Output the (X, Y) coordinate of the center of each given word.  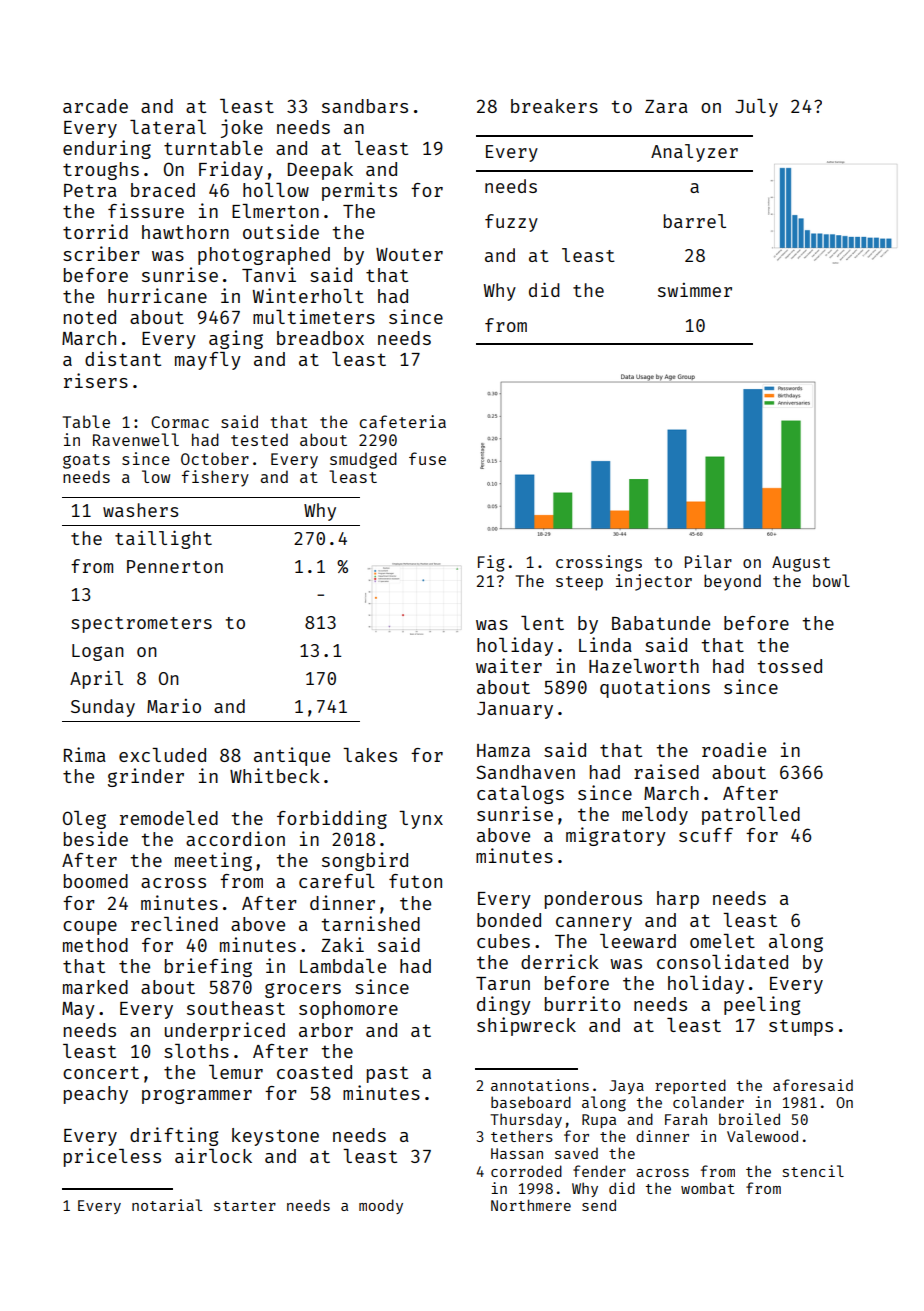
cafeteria (403, 421)
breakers (554, 106)
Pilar (708, 561)
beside (96, 838)
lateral (168, 127)
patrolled (751, 816)
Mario (174, 706)
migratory (616, 836)
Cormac (180, 422)
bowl (831, 580)
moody (381, 1206)
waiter (509, 665)
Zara (666, 106)
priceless (112, 1157)
